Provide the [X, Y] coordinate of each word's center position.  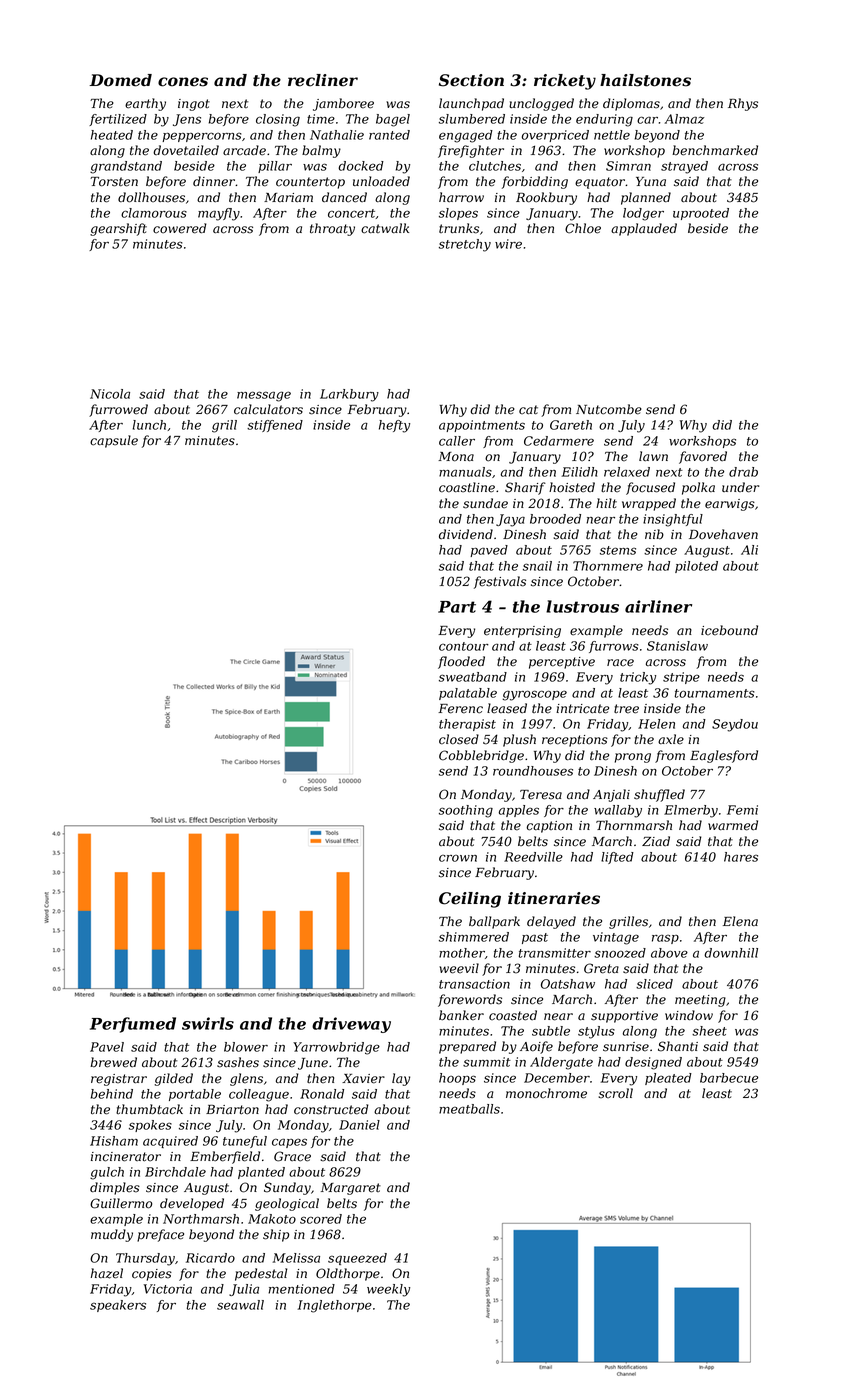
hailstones [645, 80]
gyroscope [534, 695]
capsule [114, 441]
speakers [118, 1306]
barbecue [729, 1078]
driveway [351, 1025]
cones [183, 82]
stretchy [465, 245]
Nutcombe [609, 409]
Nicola [110, 394]
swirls [208, 1023]
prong [633, 758]
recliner [323, 80]
